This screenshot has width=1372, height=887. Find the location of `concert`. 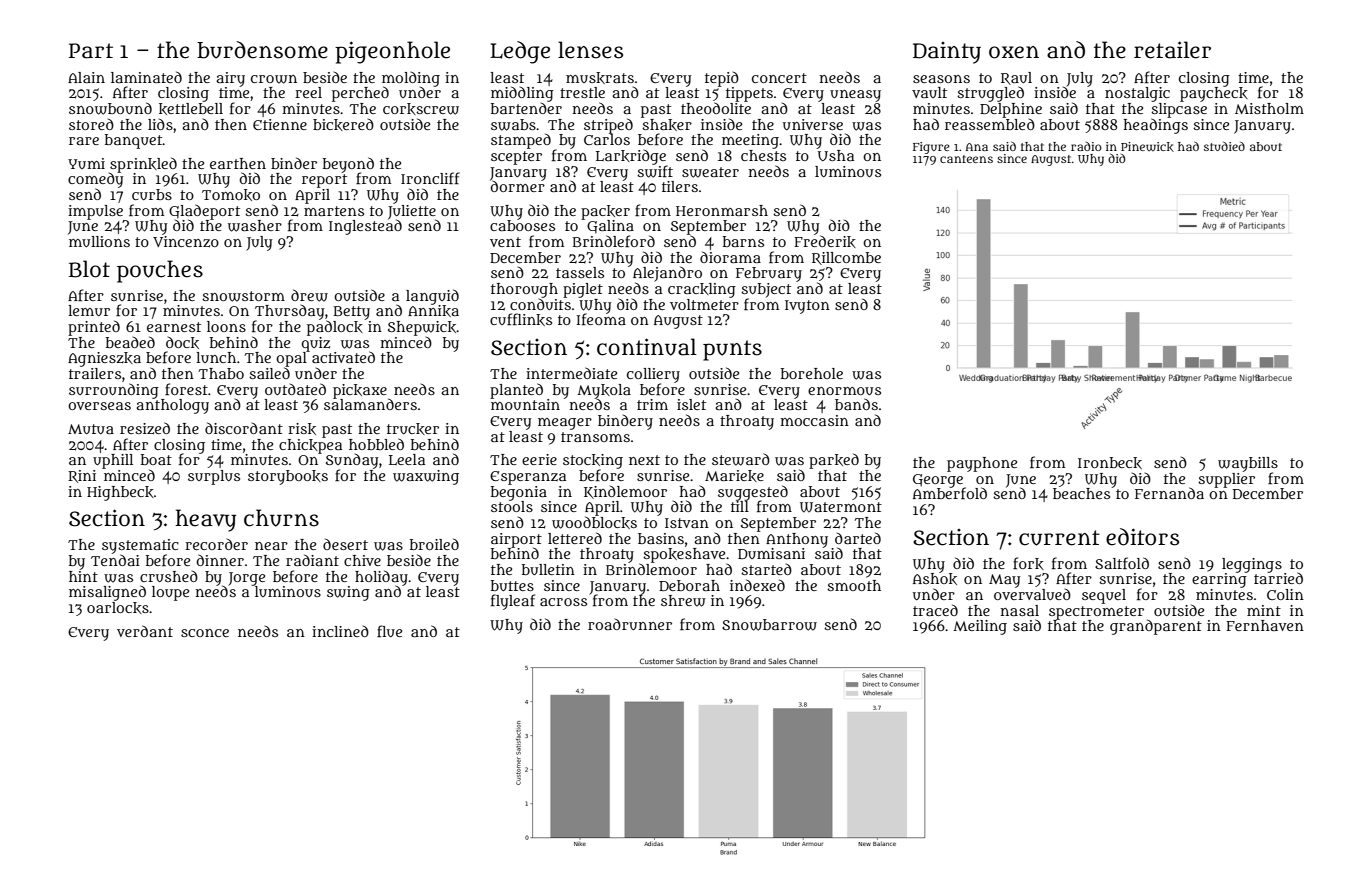

concert is located at coordinates (779, 78).
